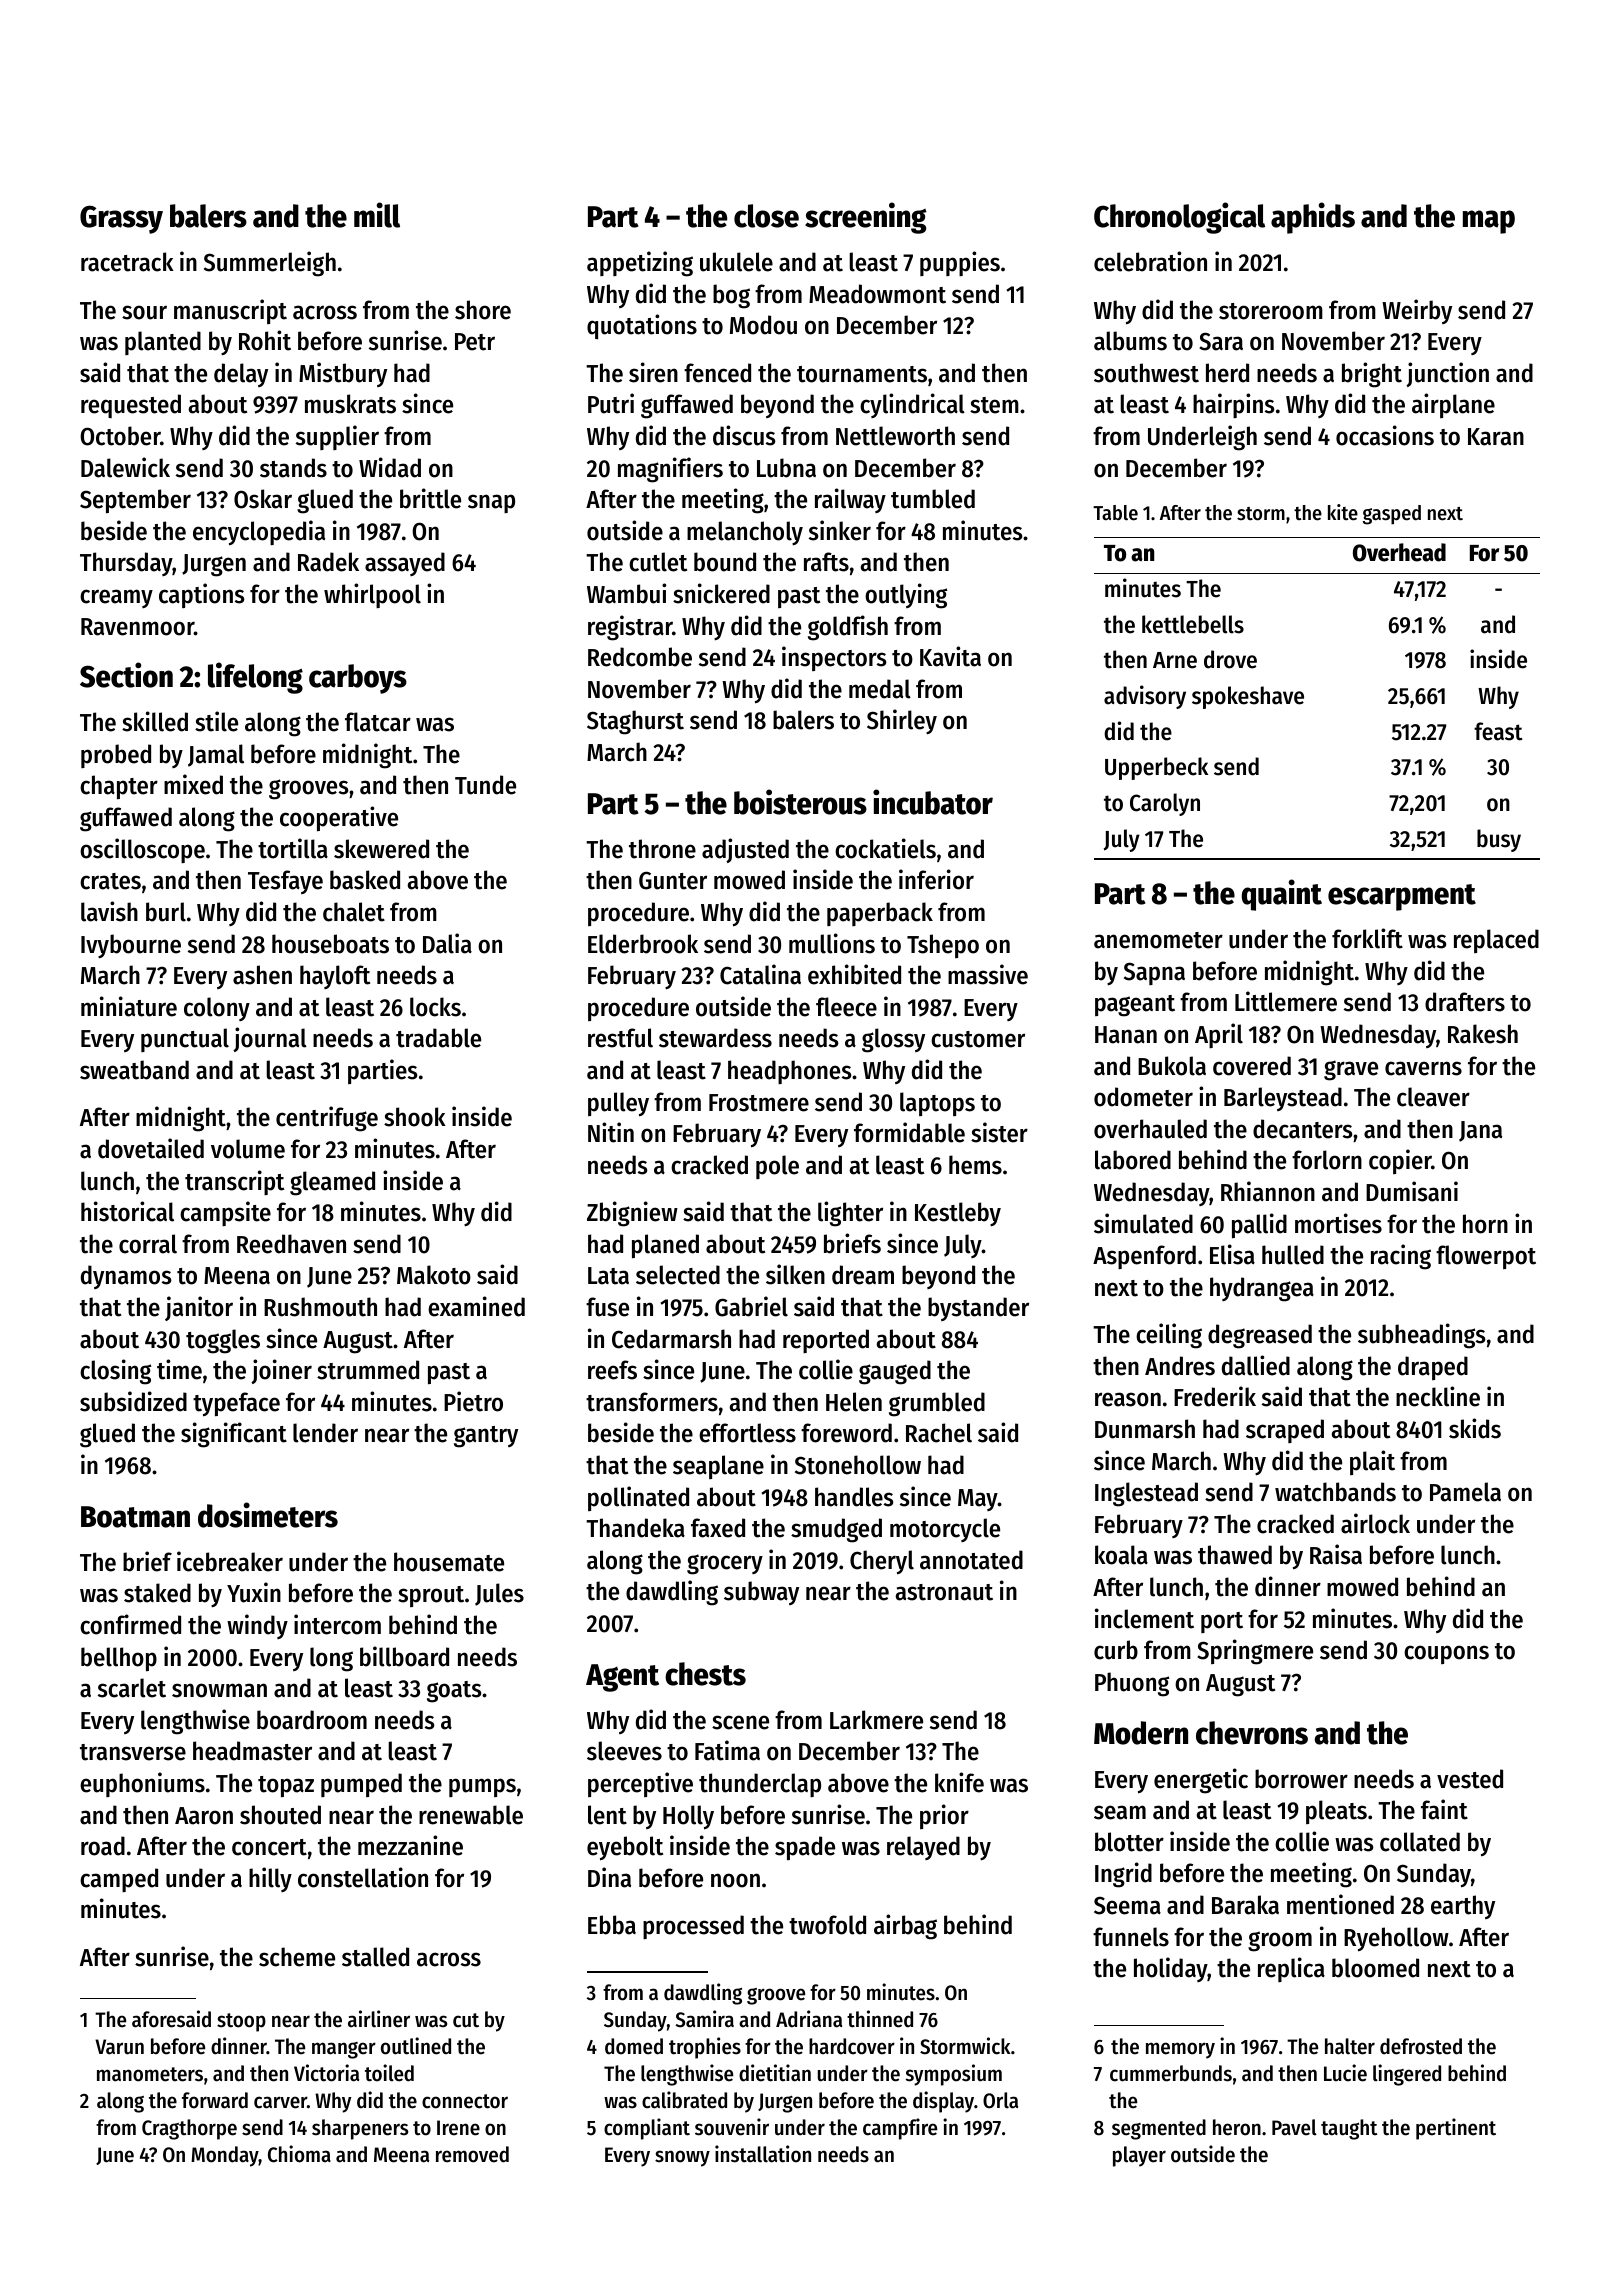 This screenshot has height=2292, width=1620. Describe the element at coordinates (215, 2100) in the screenshot. I see `forward` at that location.
